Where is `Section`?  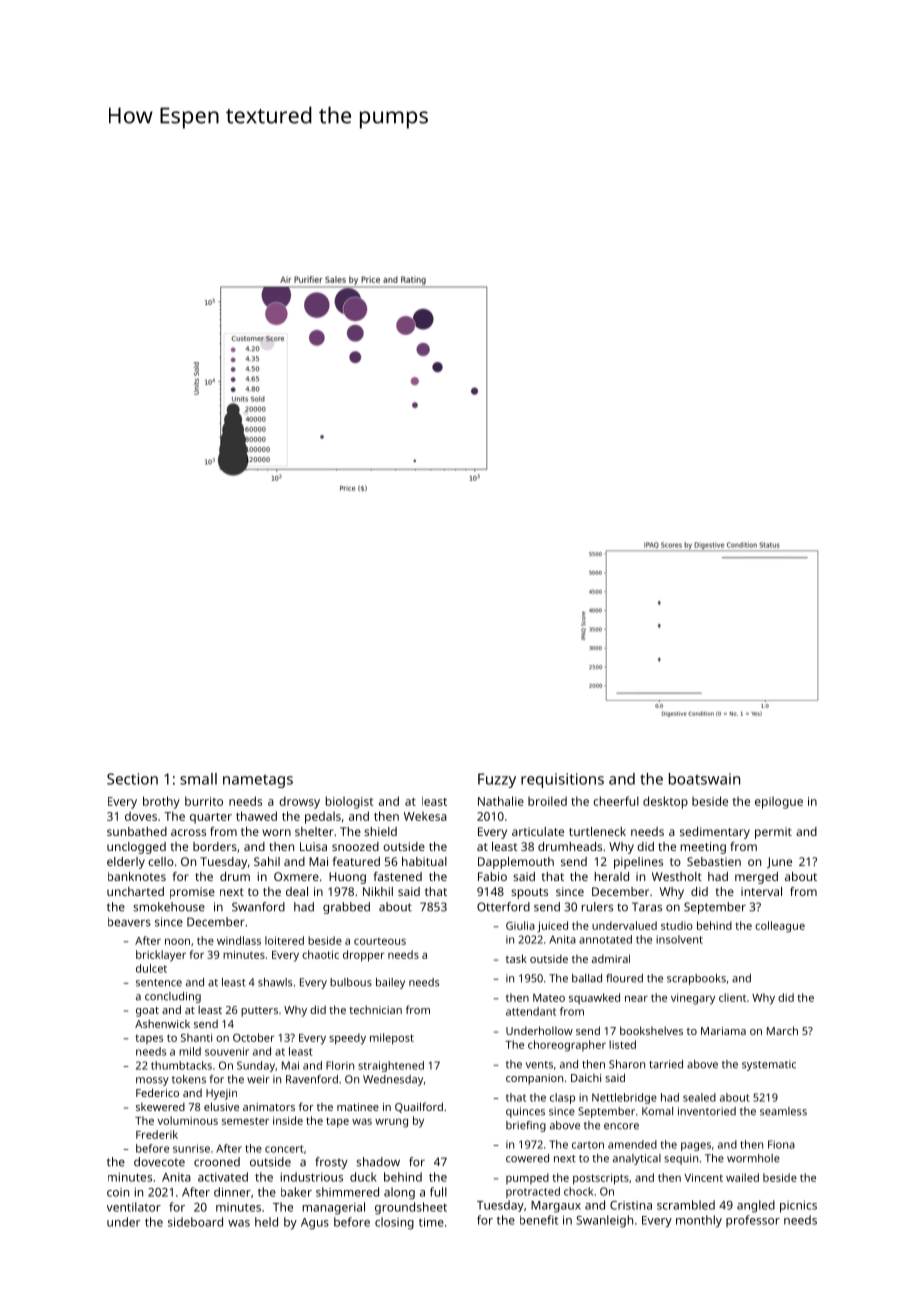 Section is located at coordinates (132, 779).
